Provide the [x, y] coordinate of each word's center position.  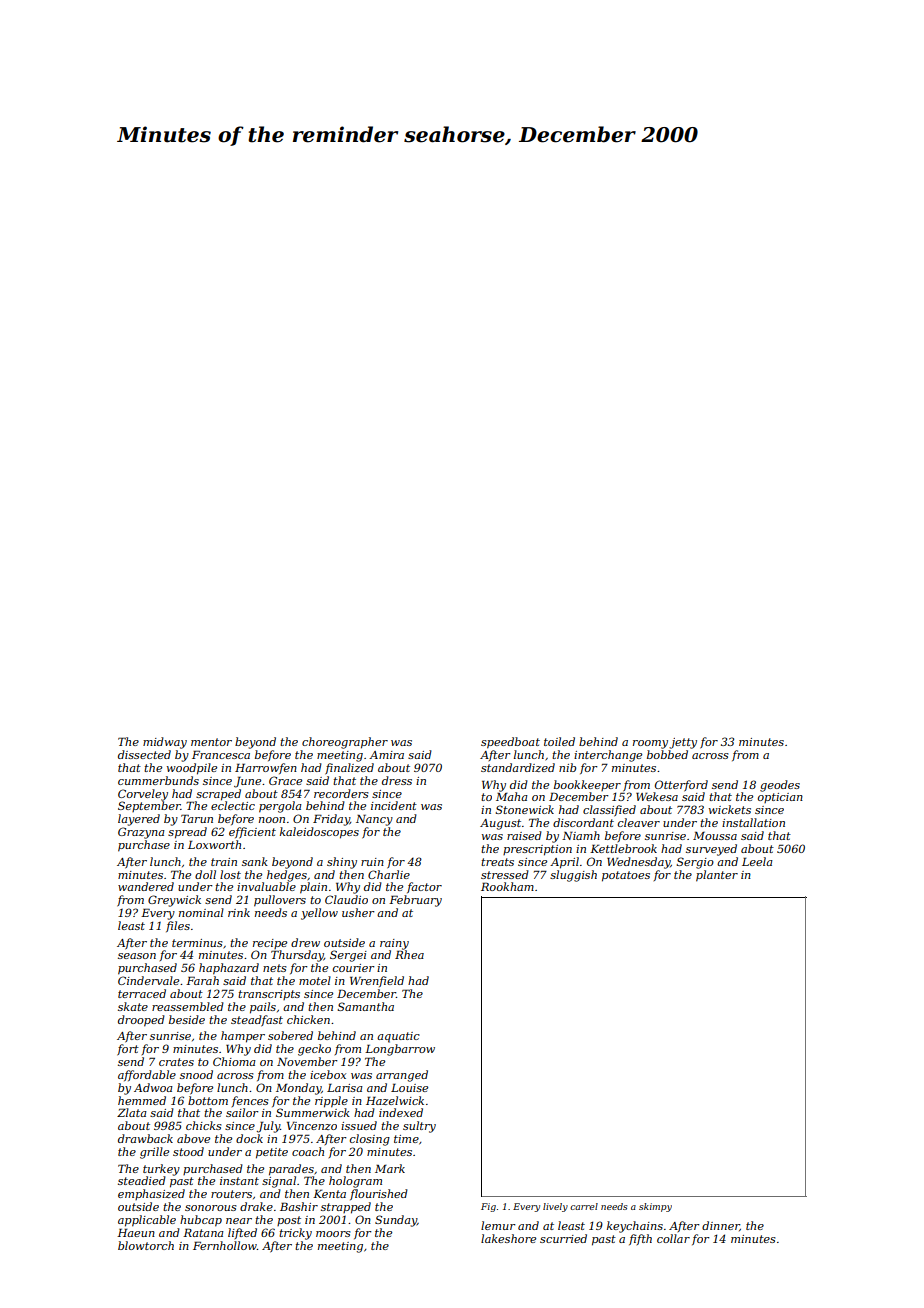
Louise [409, 1087]
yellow [319, 914]
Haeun [136, 1232]
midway [165, 743]
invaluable [266, 886]
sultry [419, 1127]
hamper [243, 1037]
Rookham [507, 886]
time [406, 1139]
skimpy [655, 1207]
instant [239, 1181]
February [415, 901]
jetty [683, 743]
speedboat [510, 743]
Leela [757, 861]
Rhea [409, 954]
